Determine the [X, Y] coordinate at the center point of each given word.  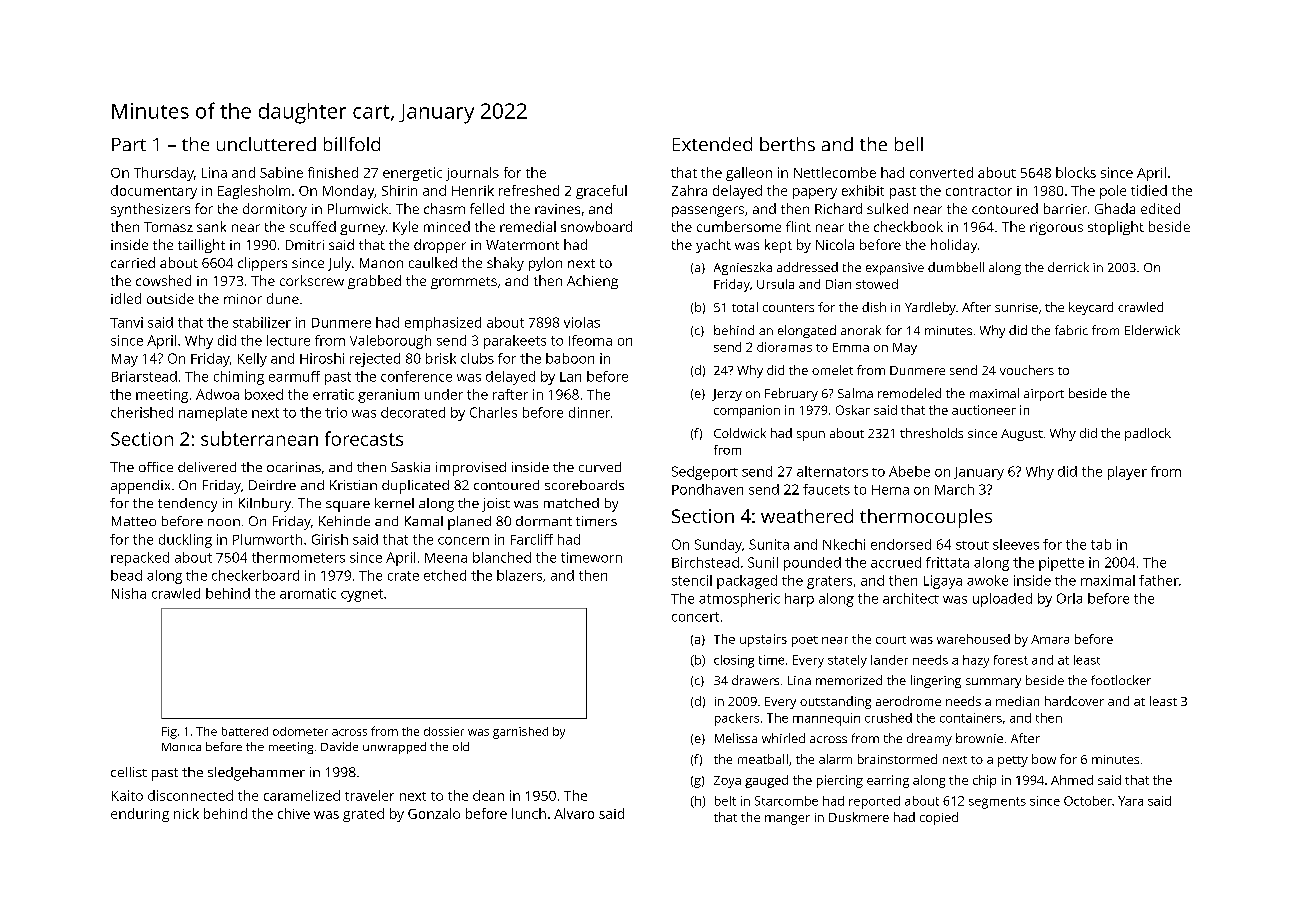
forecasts [364, 438]
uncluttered [266, 144]
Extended [712, 144]
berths [787, 144]
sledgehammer [256, 774]
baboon [570, 358]
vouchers [1027, 370]
